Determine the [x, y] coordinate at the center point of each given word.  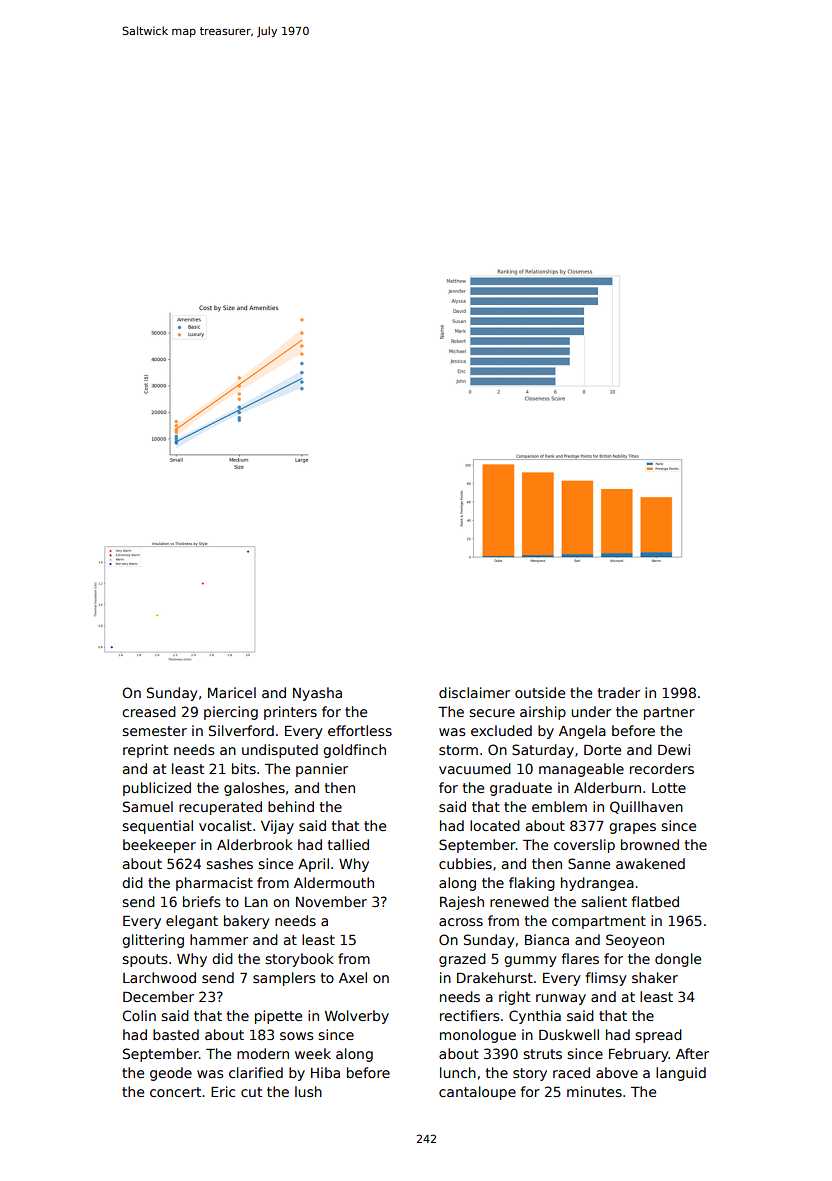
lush [308, 1091]
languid [681, 1074]
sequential [157, 827]
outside [540, 692]
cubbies [465, 863]
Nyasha [317, 694]
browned [650, 844]
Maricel [232, 692]
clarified [256, 1072]
